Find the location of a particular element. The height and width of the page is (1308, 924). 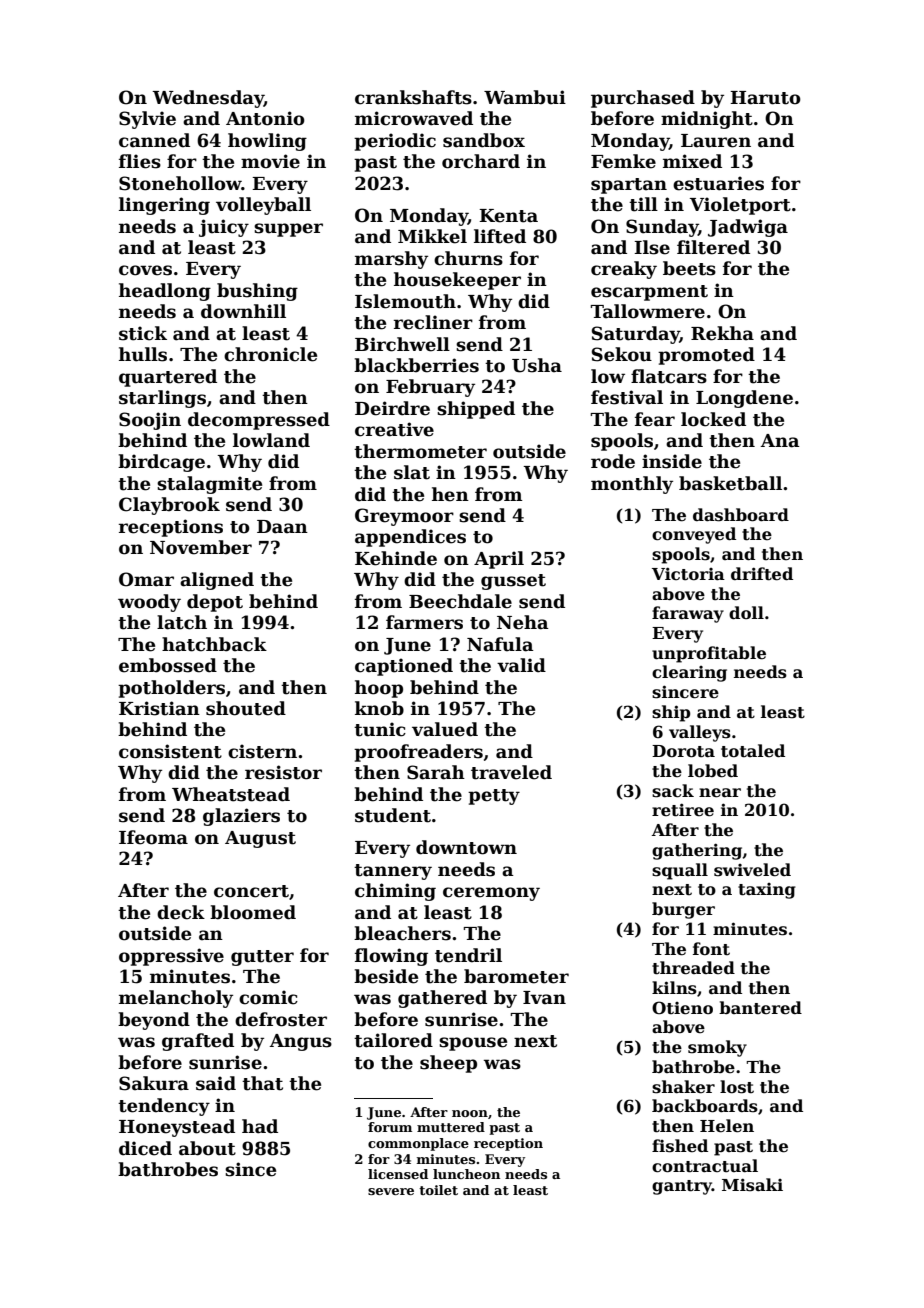

Mikkel is located at coordinates (432, 236).
